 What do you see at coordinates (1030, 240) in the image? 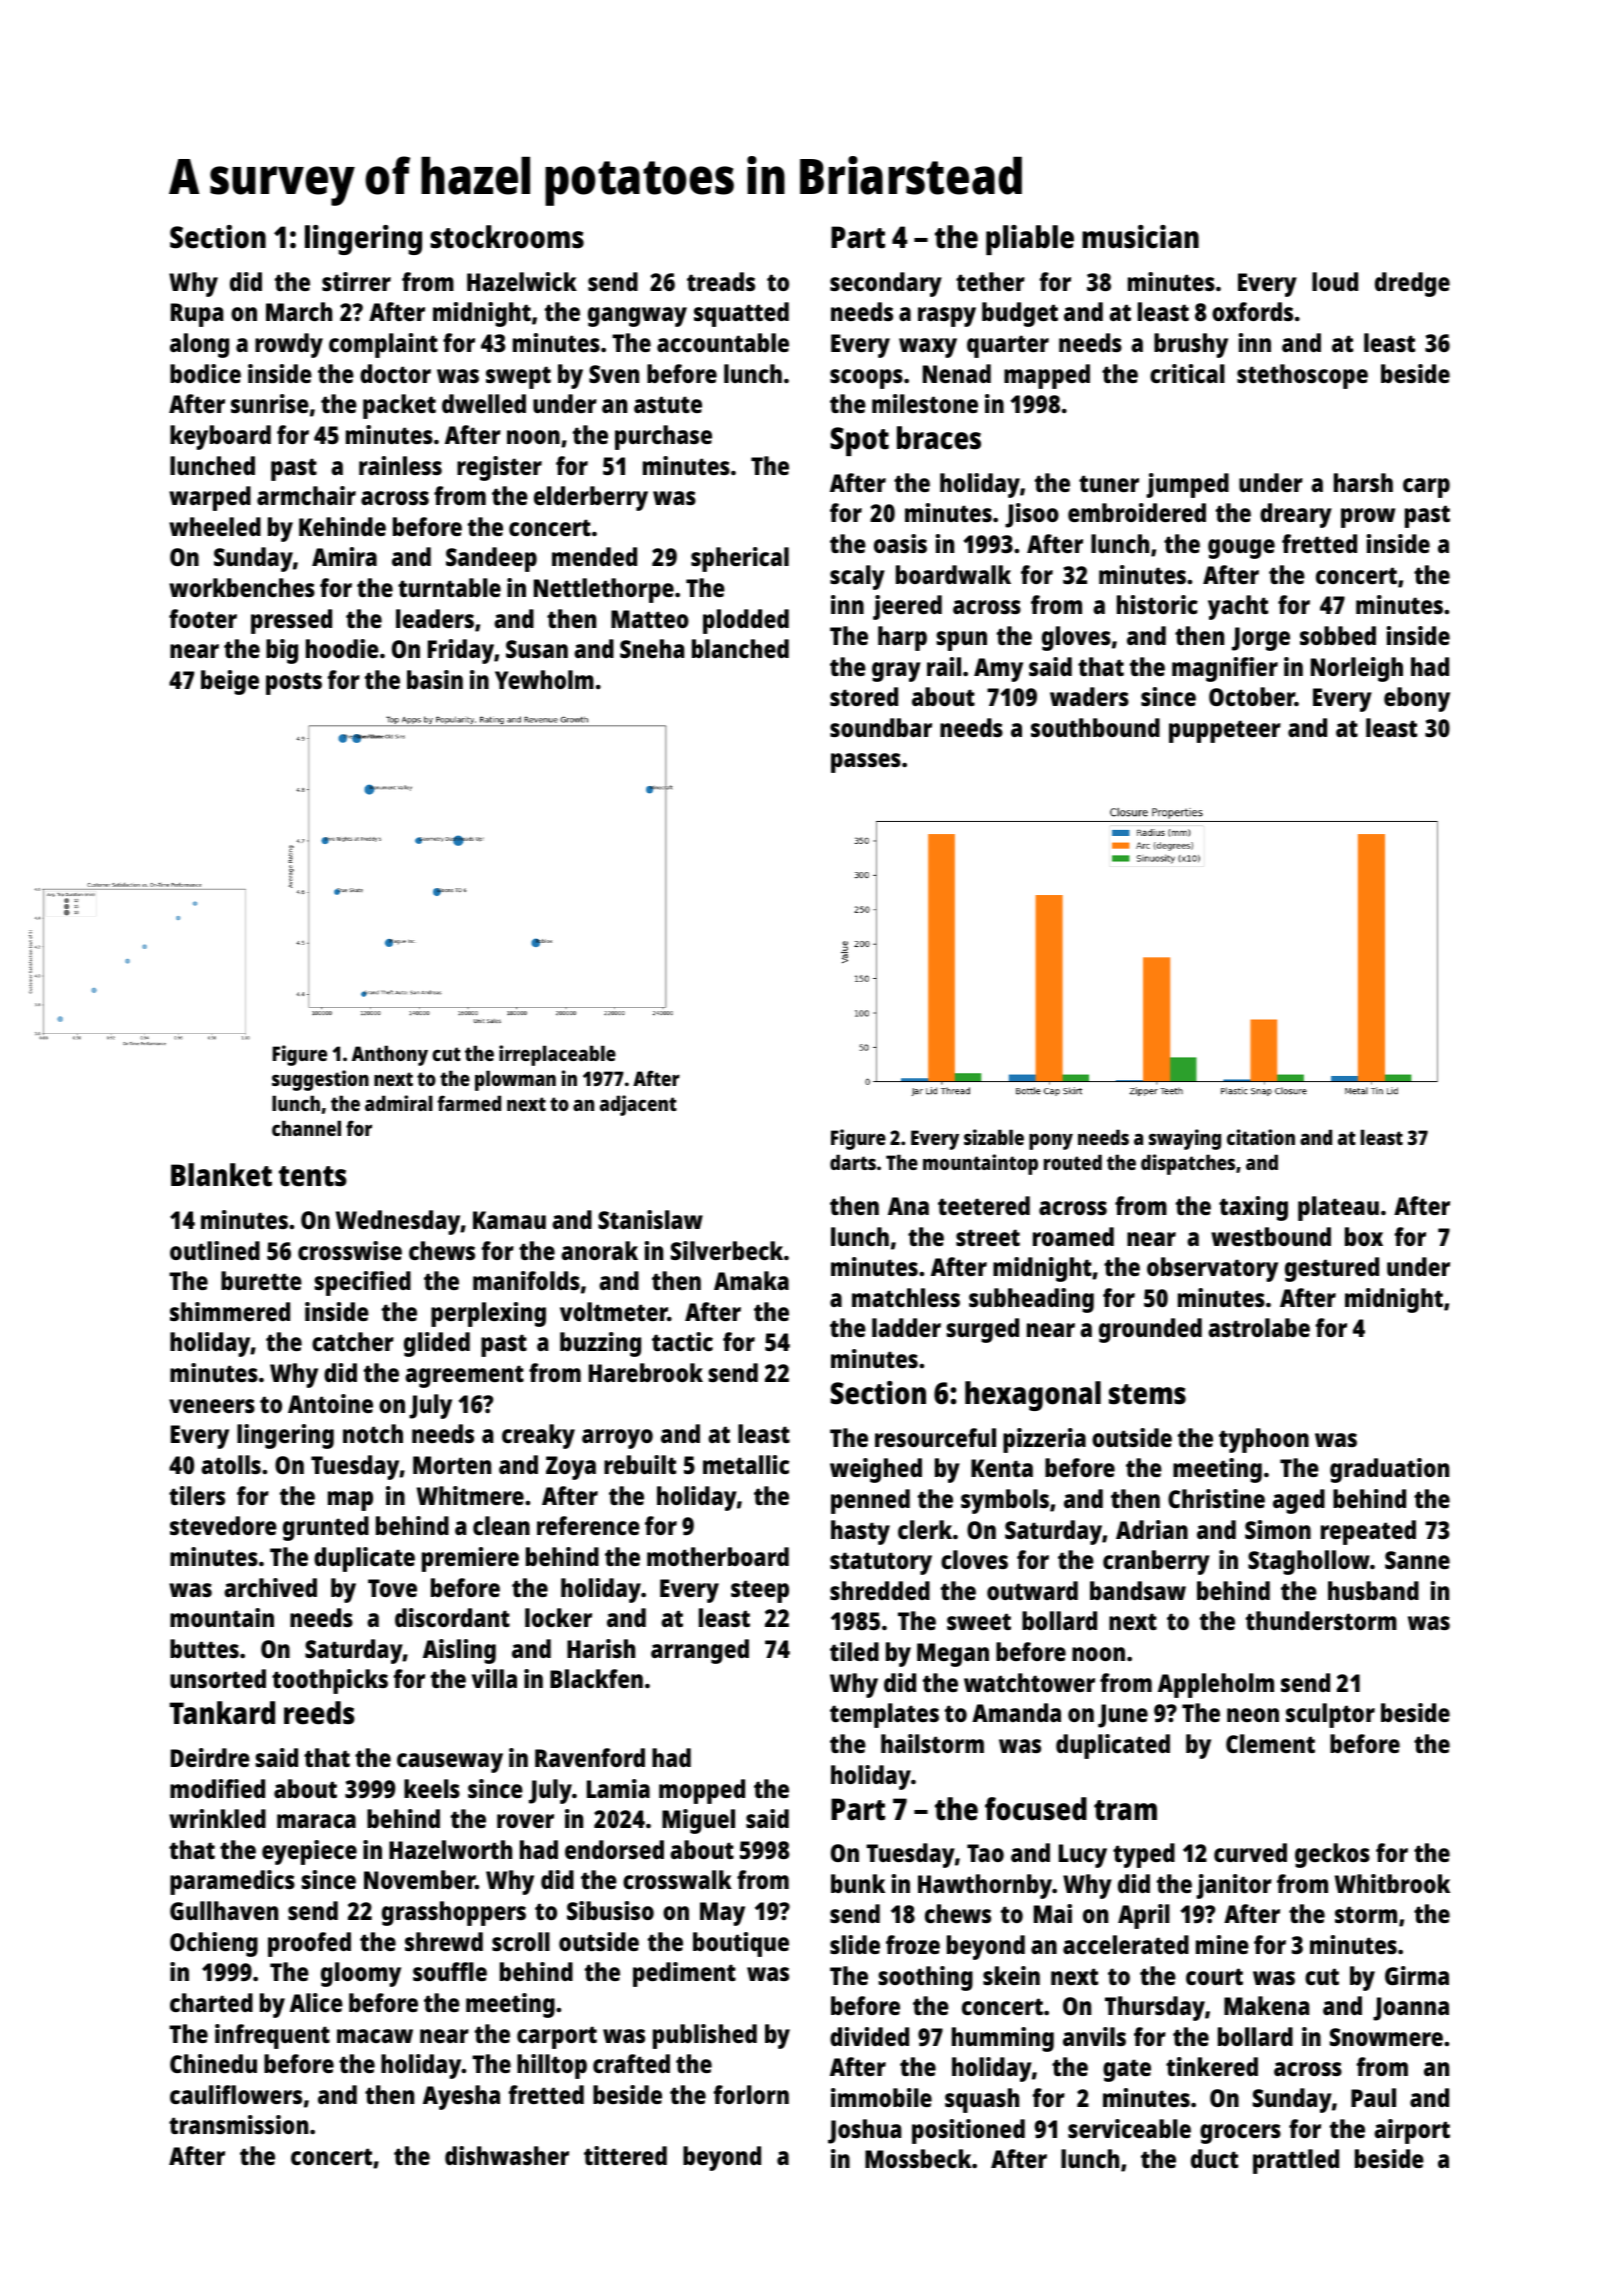
I see `pliable` at bounding box center [1030, 240].
